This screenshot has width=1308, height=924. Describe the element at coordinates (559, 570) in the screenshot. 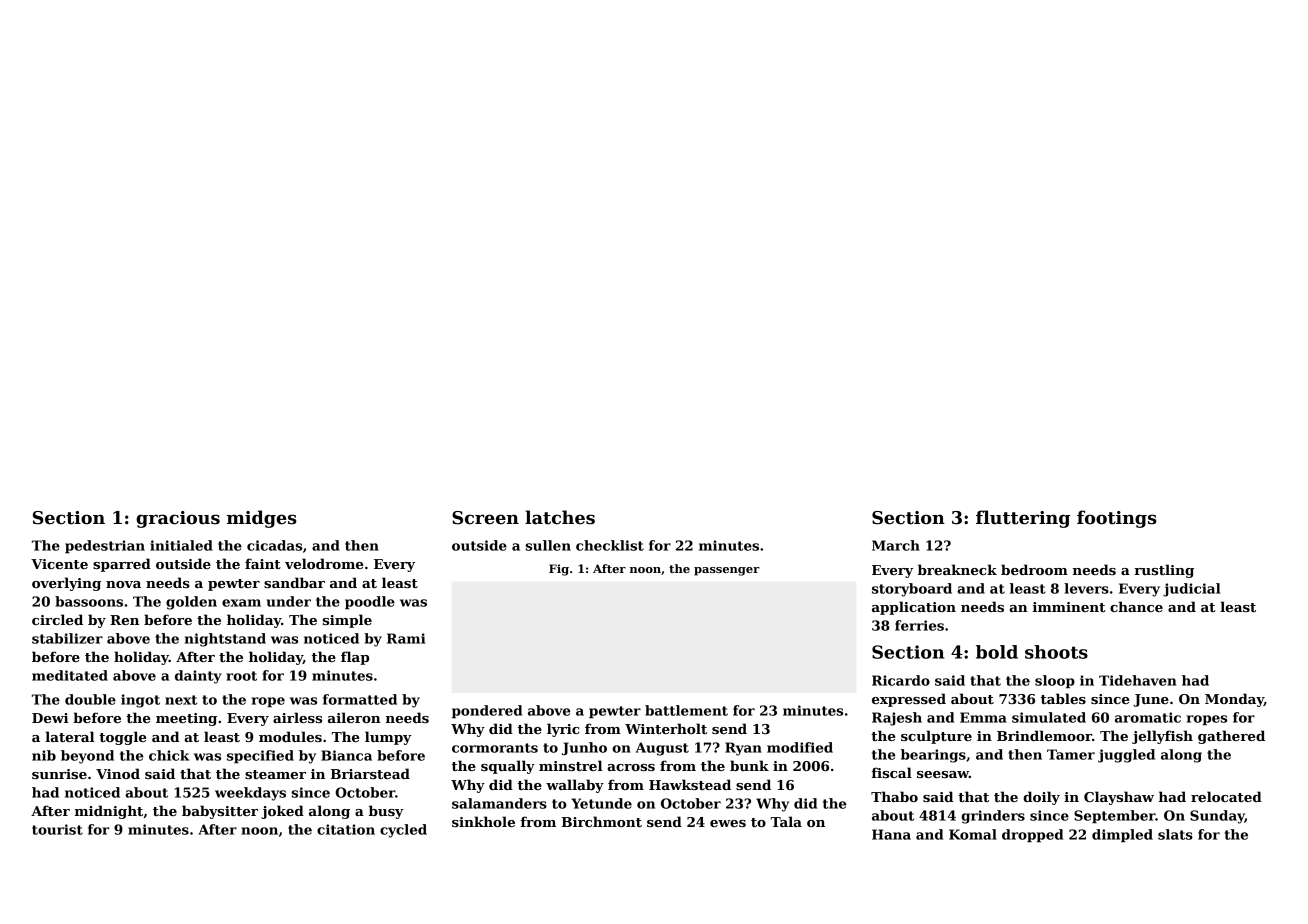

I see `Fig` at that location.
